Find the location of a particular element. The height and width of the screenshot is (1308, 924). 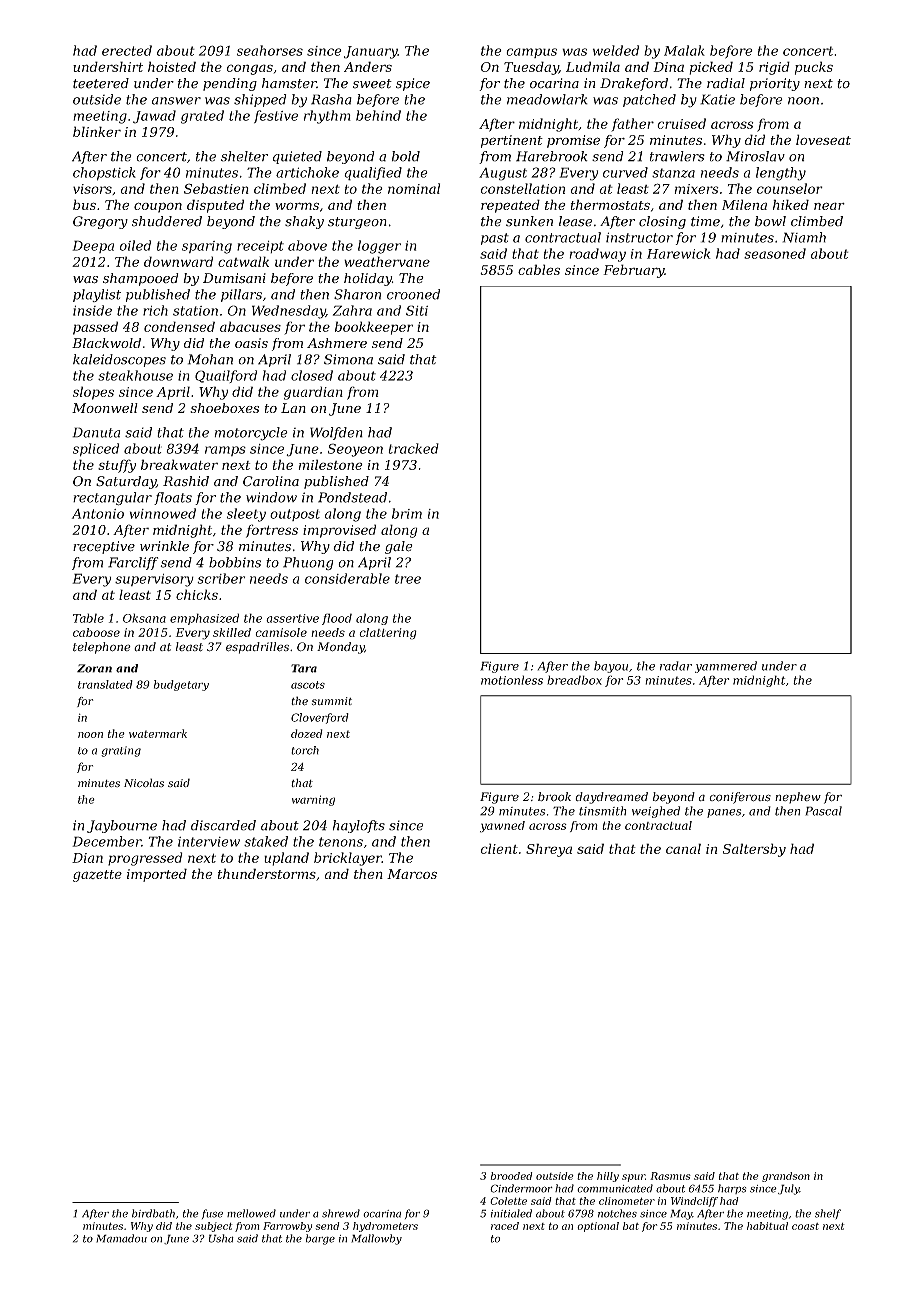

gale is located at coordinates (399, 547).
